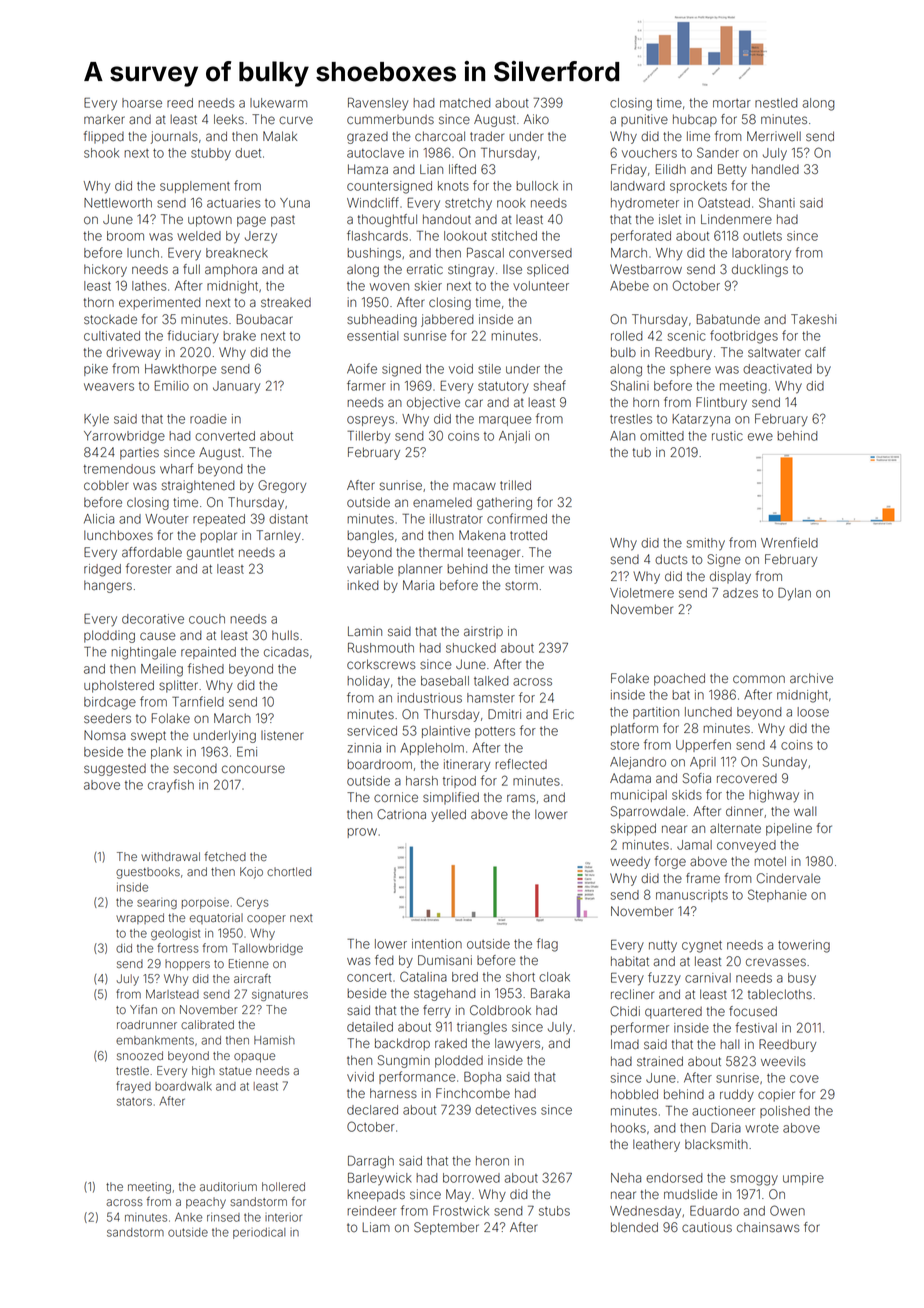 This image has width=924, height=1308. What do you see at coordinates (219, 520) in the image?
I see `repeated` at bounding box center [219, 520].
